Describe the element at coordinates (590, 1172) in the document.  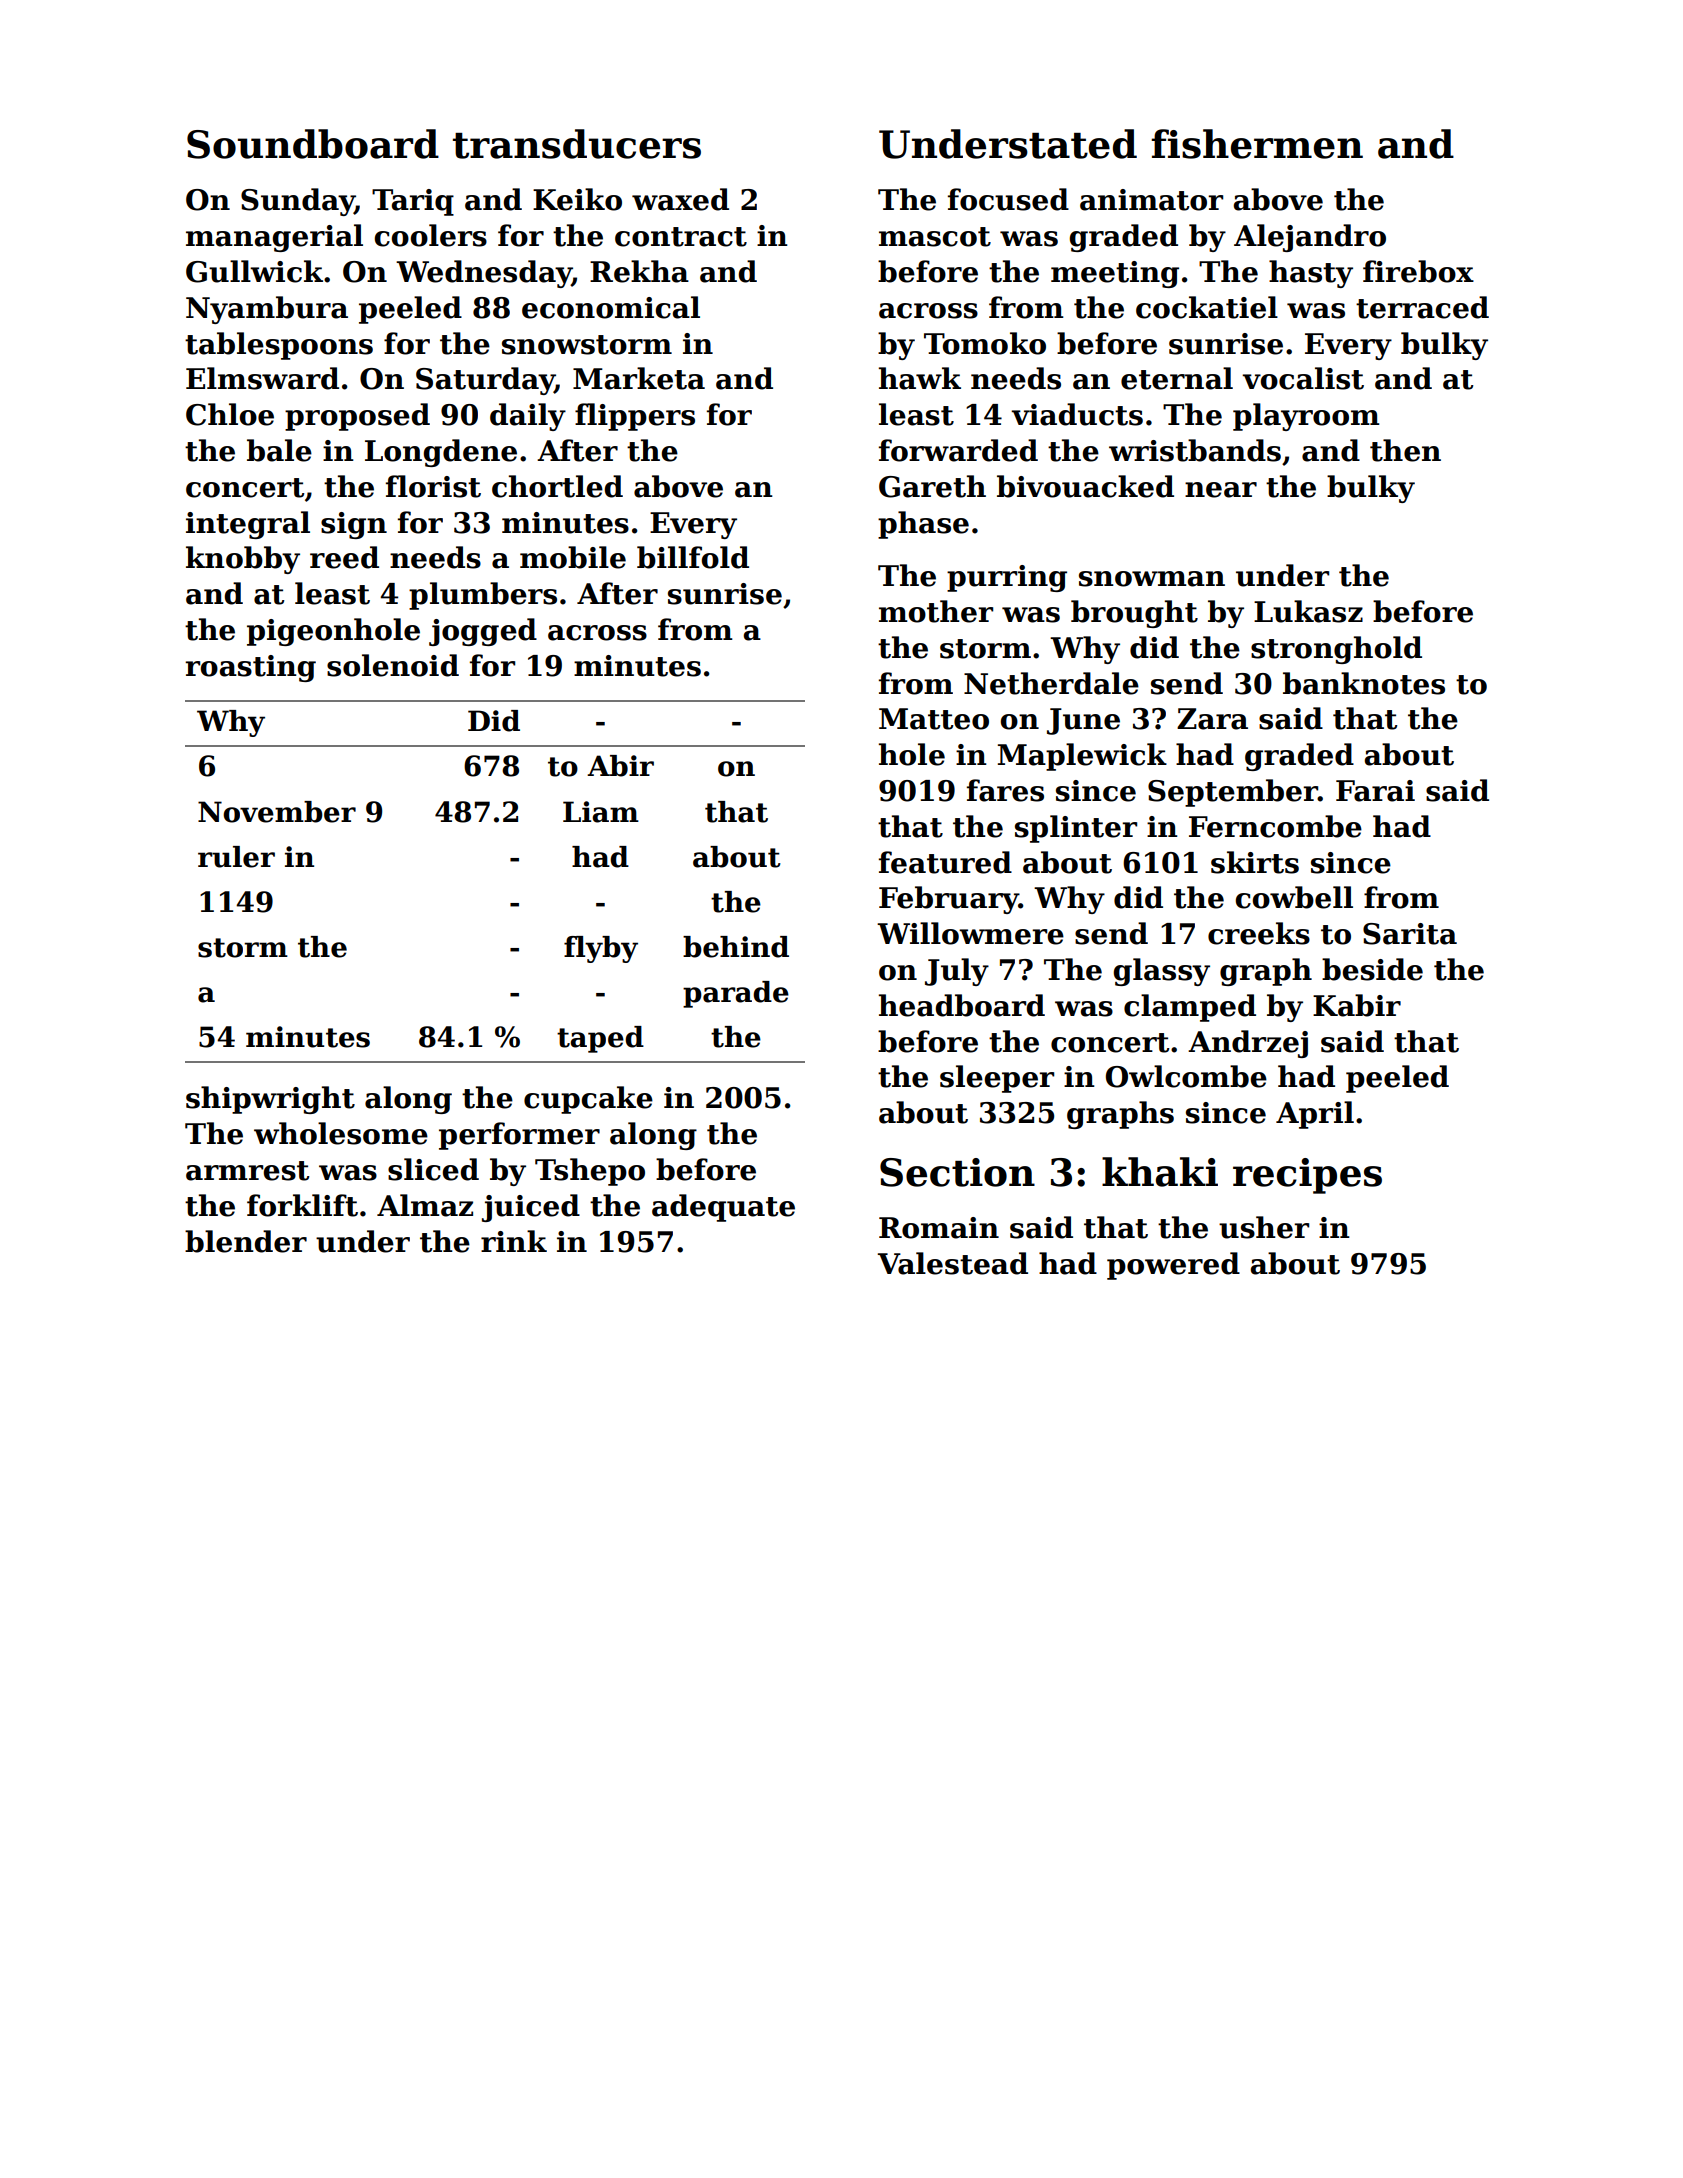
I see `Tshepo` at that location.
